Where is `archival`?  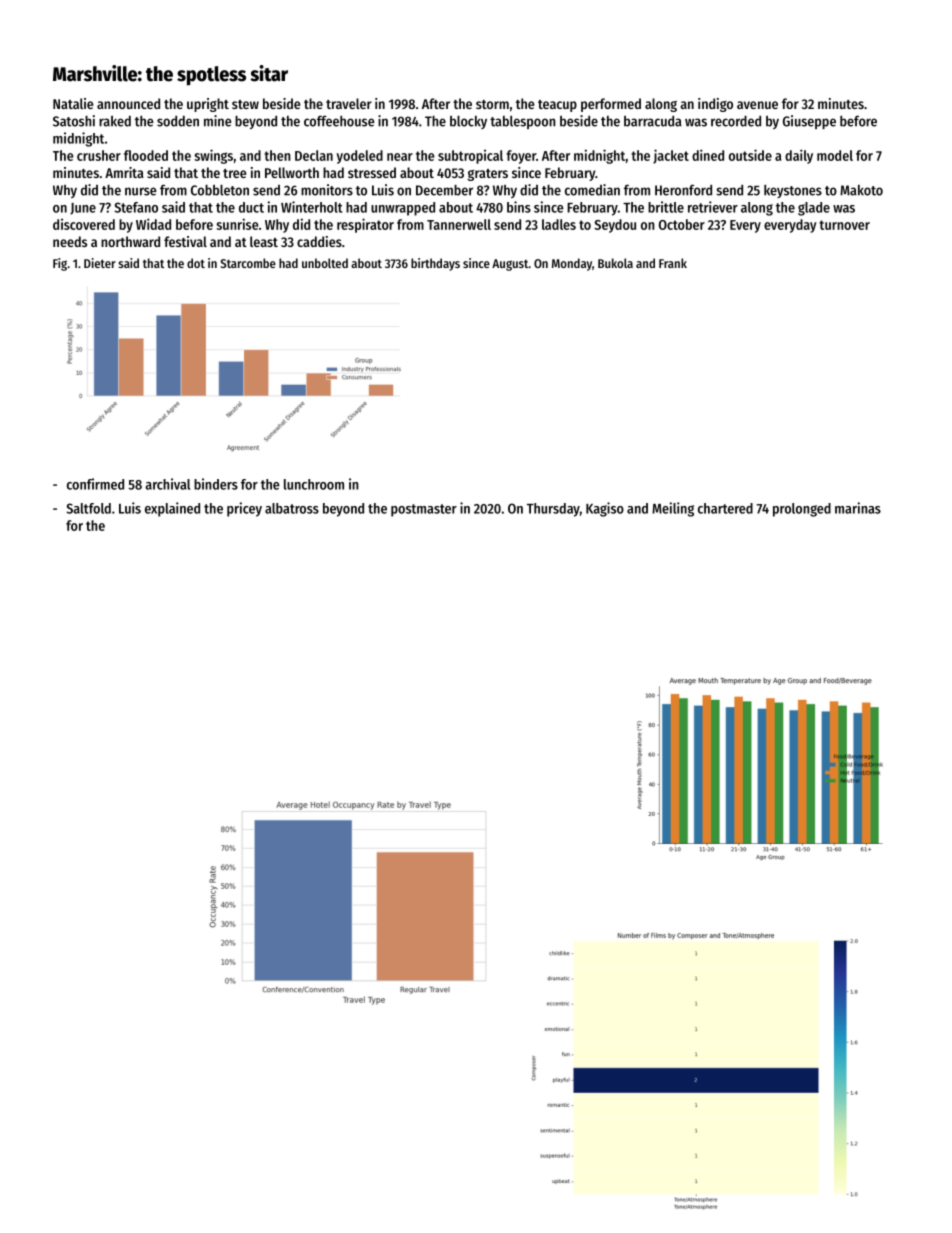
archival is located at coordinates (167, 484).
